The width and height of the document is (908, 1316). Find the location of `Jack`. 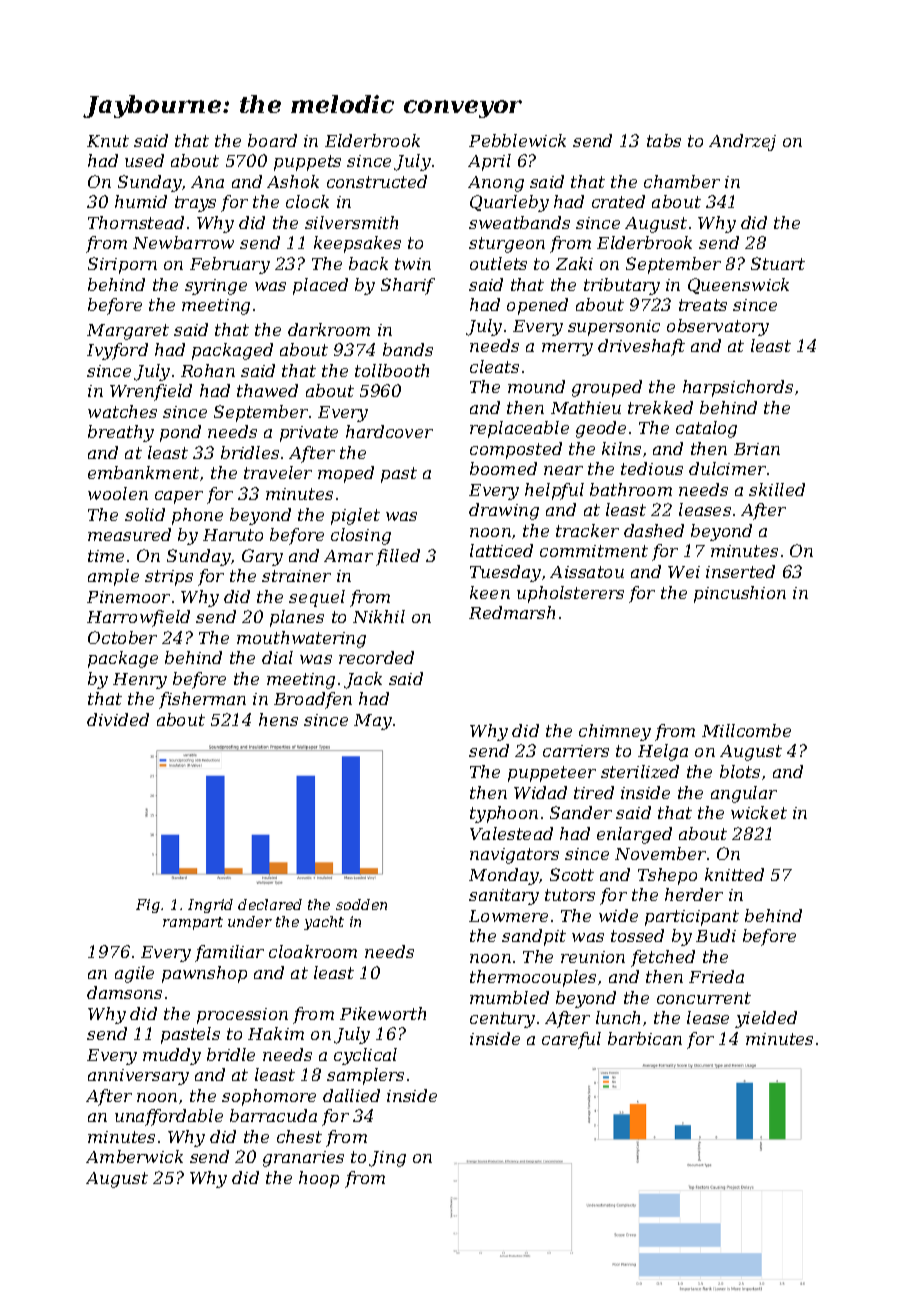

Jack is located at coordinates (363, 680).
